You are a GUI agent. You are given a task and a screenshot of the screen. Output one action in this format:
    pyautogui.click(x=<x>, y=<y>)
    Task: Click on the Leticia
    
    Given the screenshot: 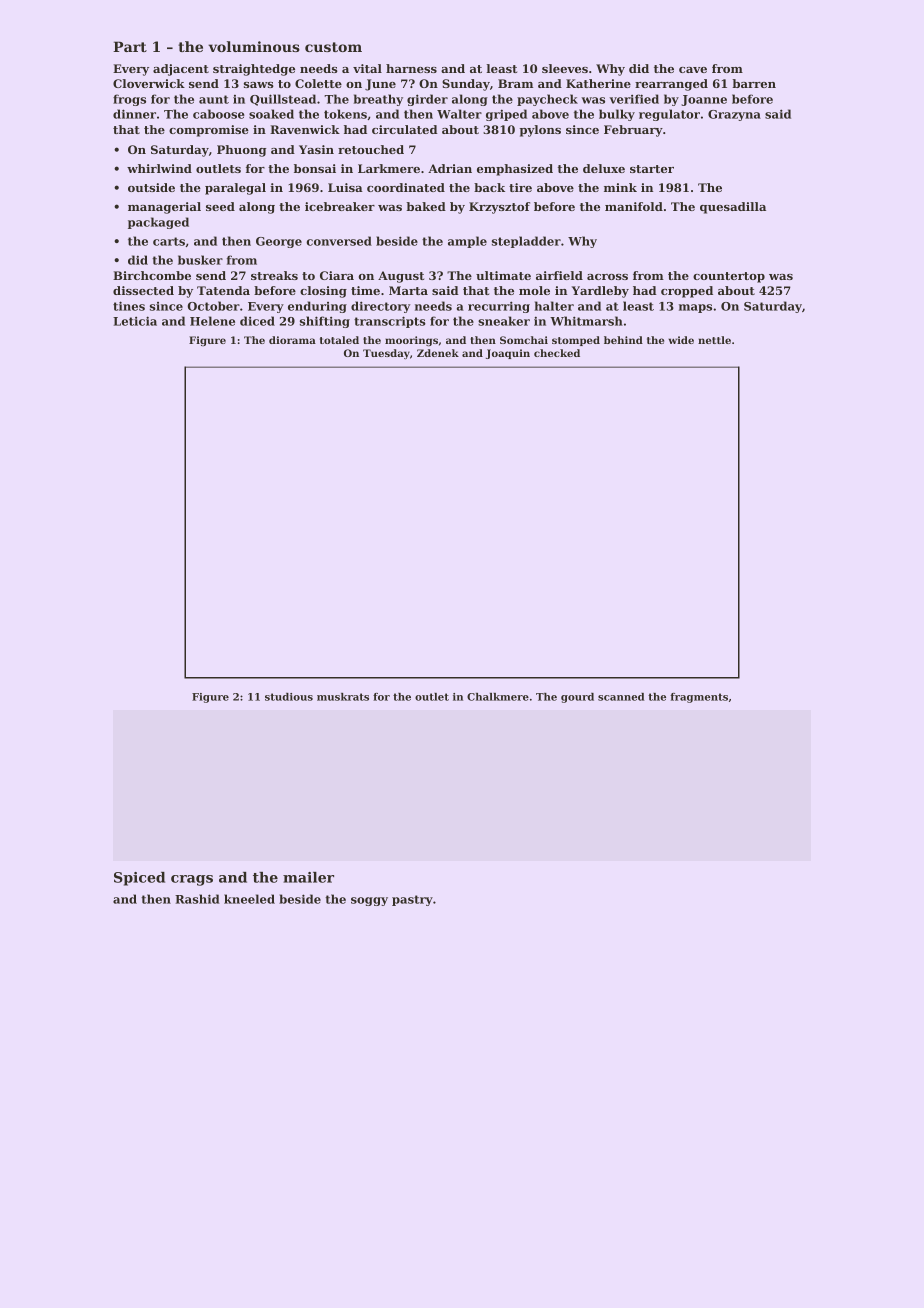 What is the action you would take?
    pyautogui.click(x=135, y=321)
